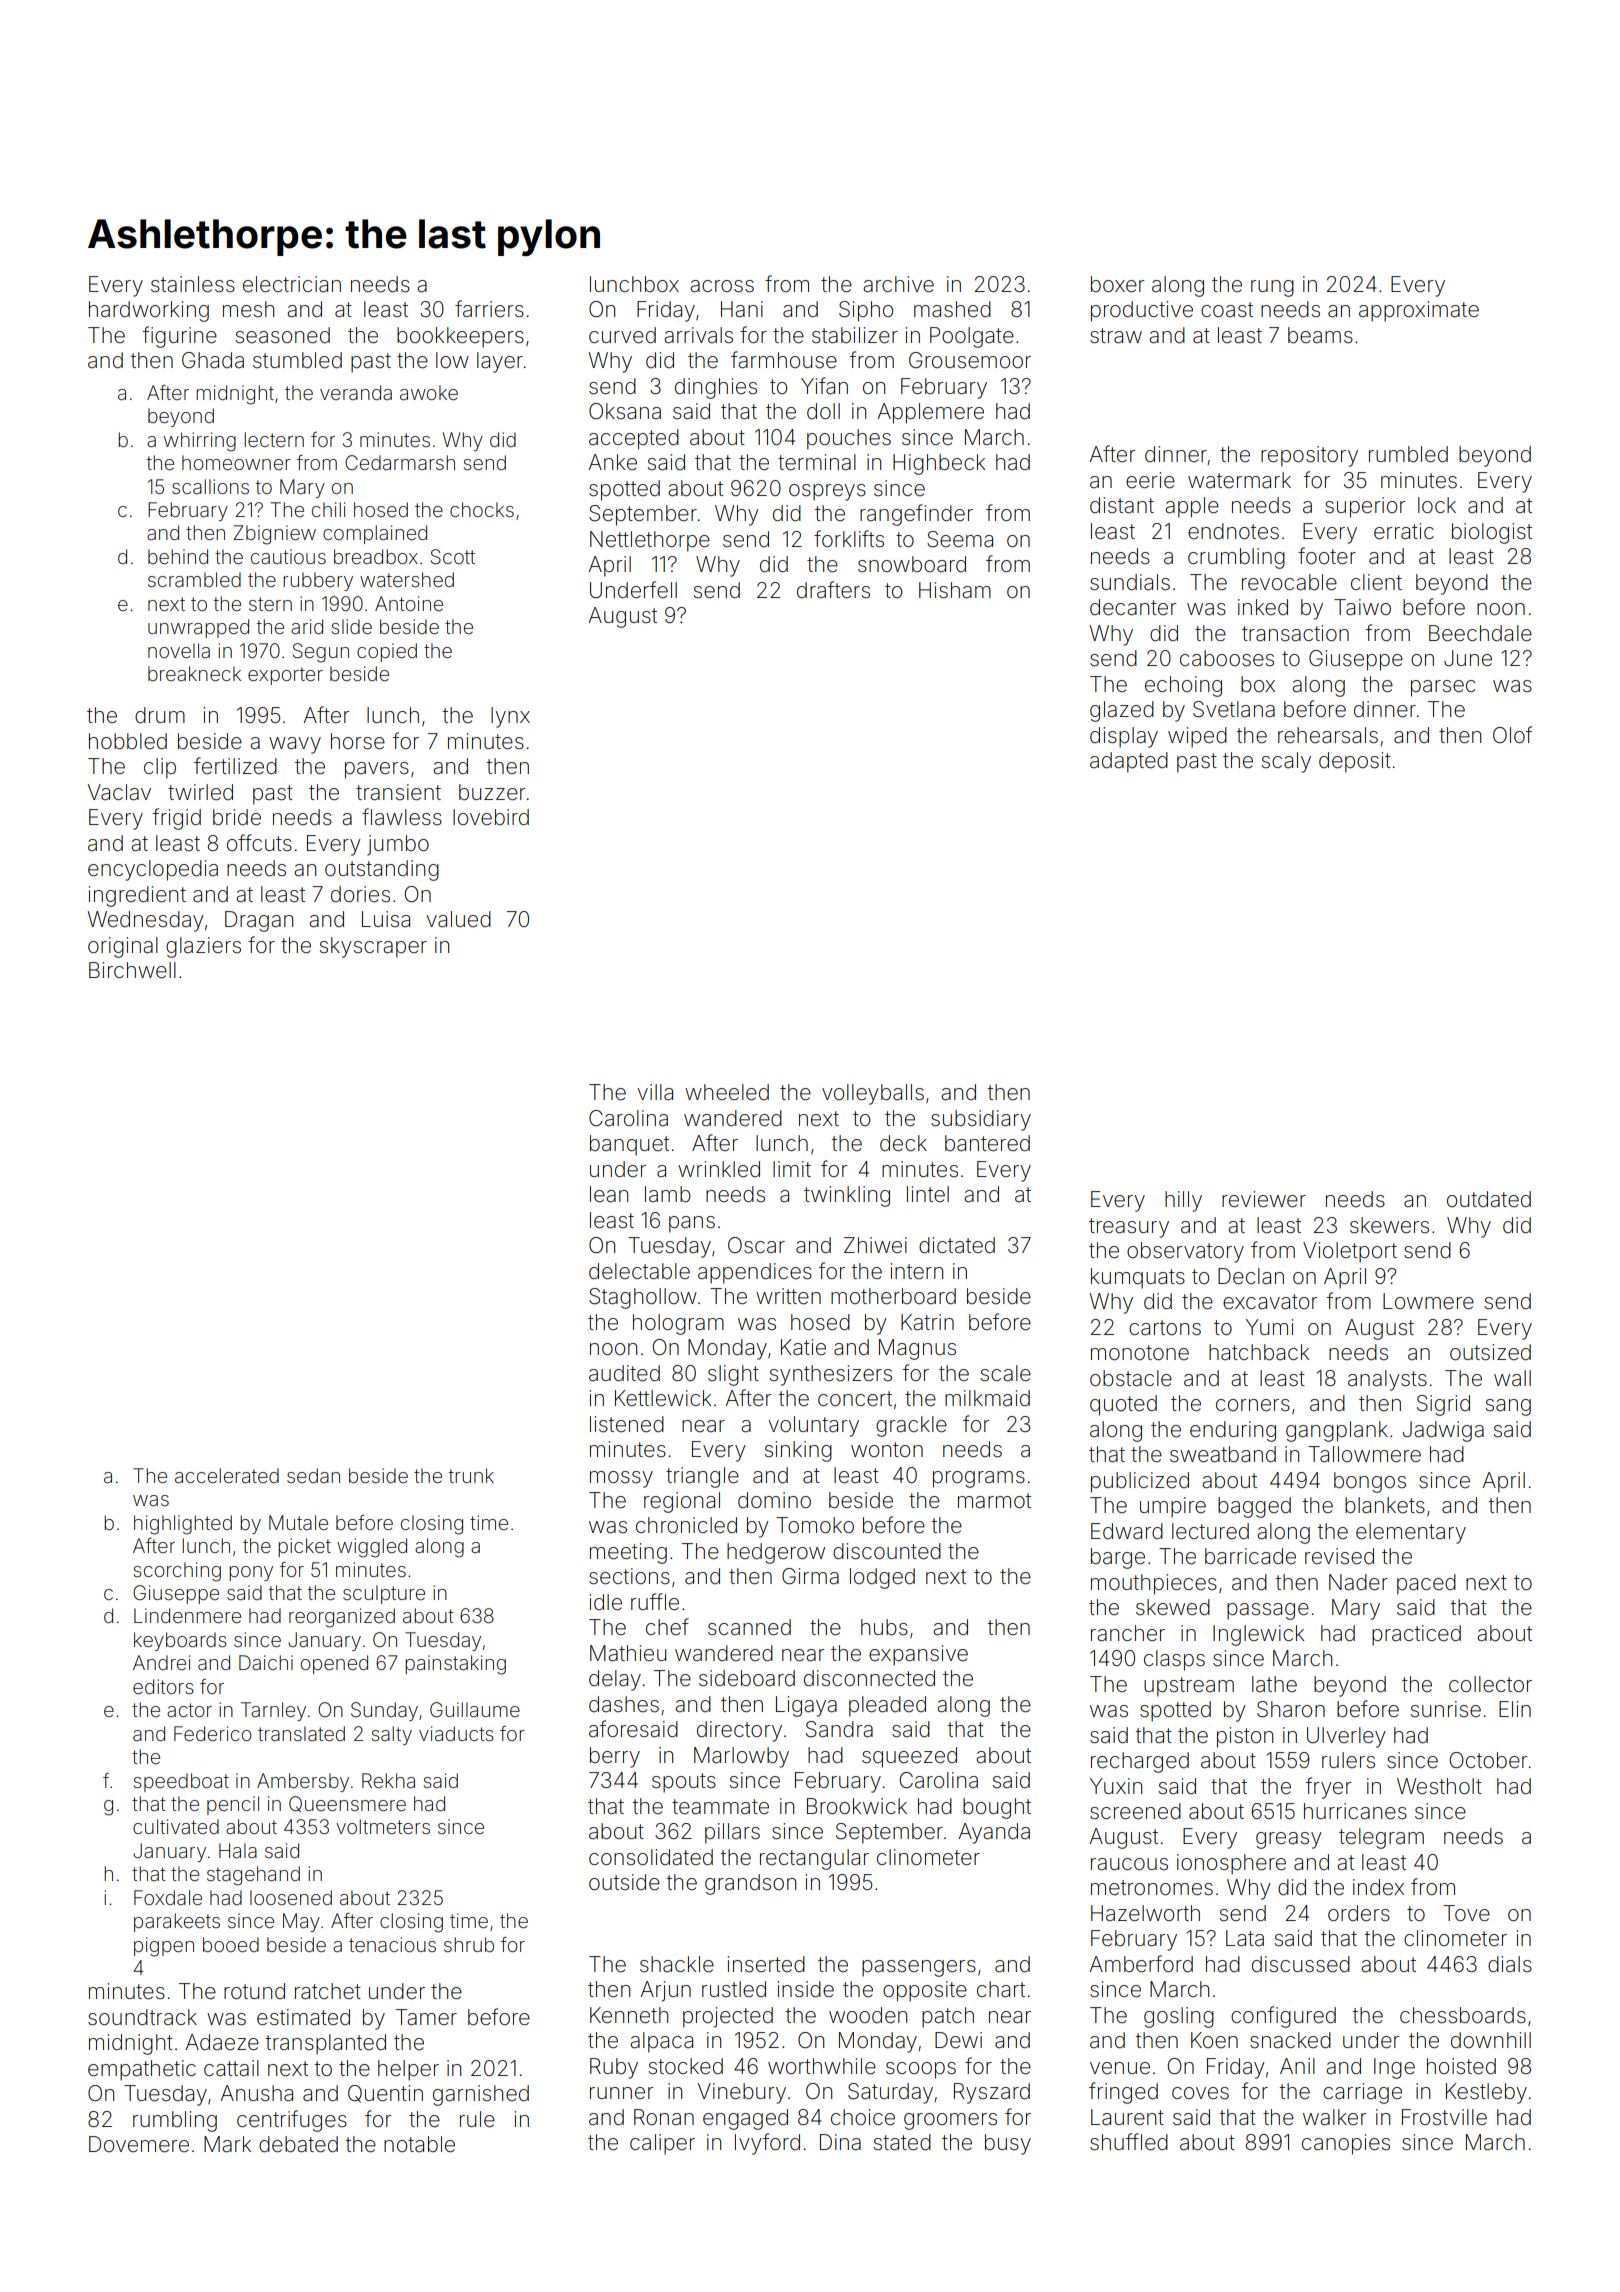 Image resolution: width=1620 pixels, height=2292 pixels. I want to click on intern, so click(917, 1271).
